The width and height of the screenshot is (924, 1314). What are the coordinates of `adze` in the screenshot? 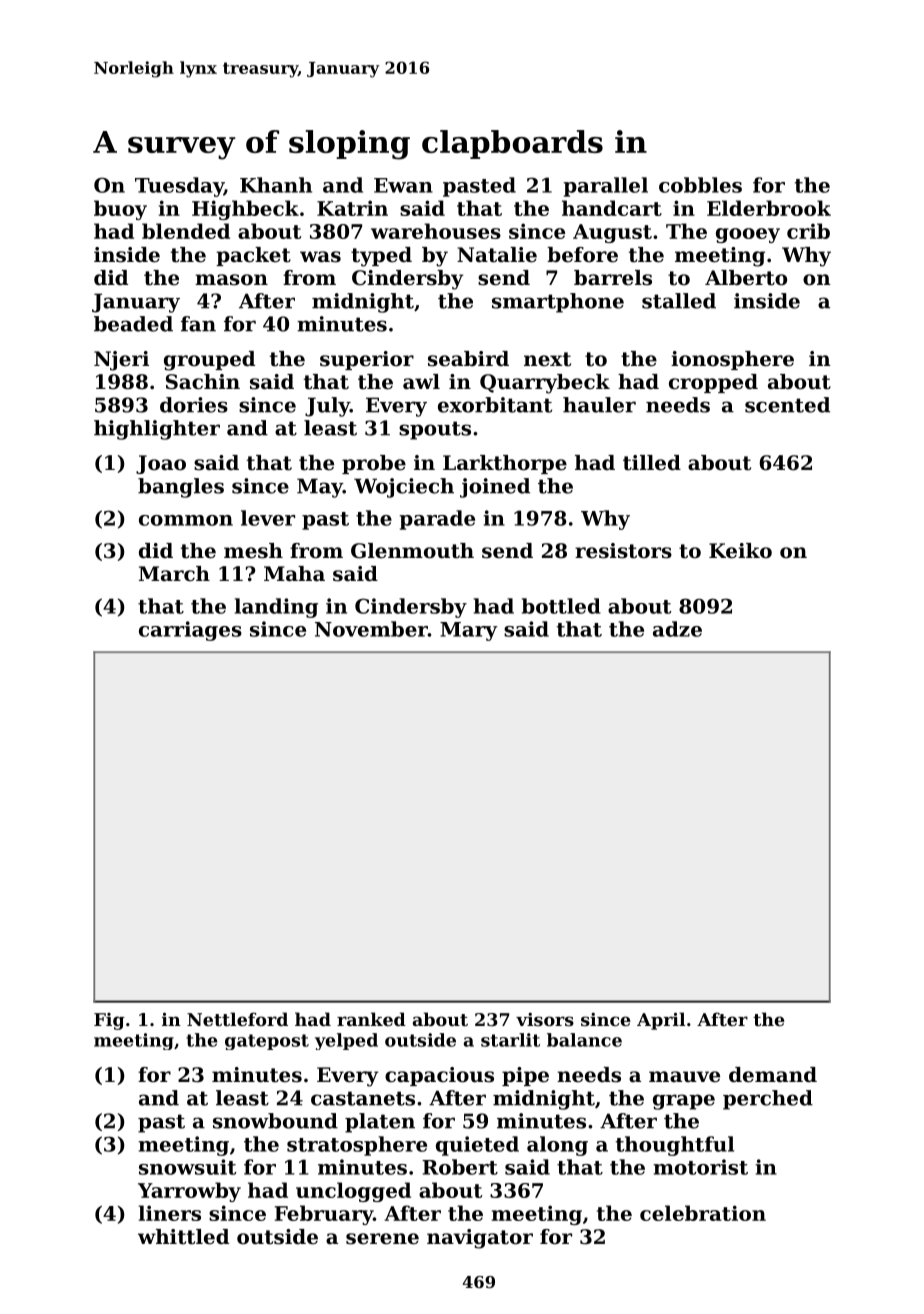 It's located at (677, 629).
